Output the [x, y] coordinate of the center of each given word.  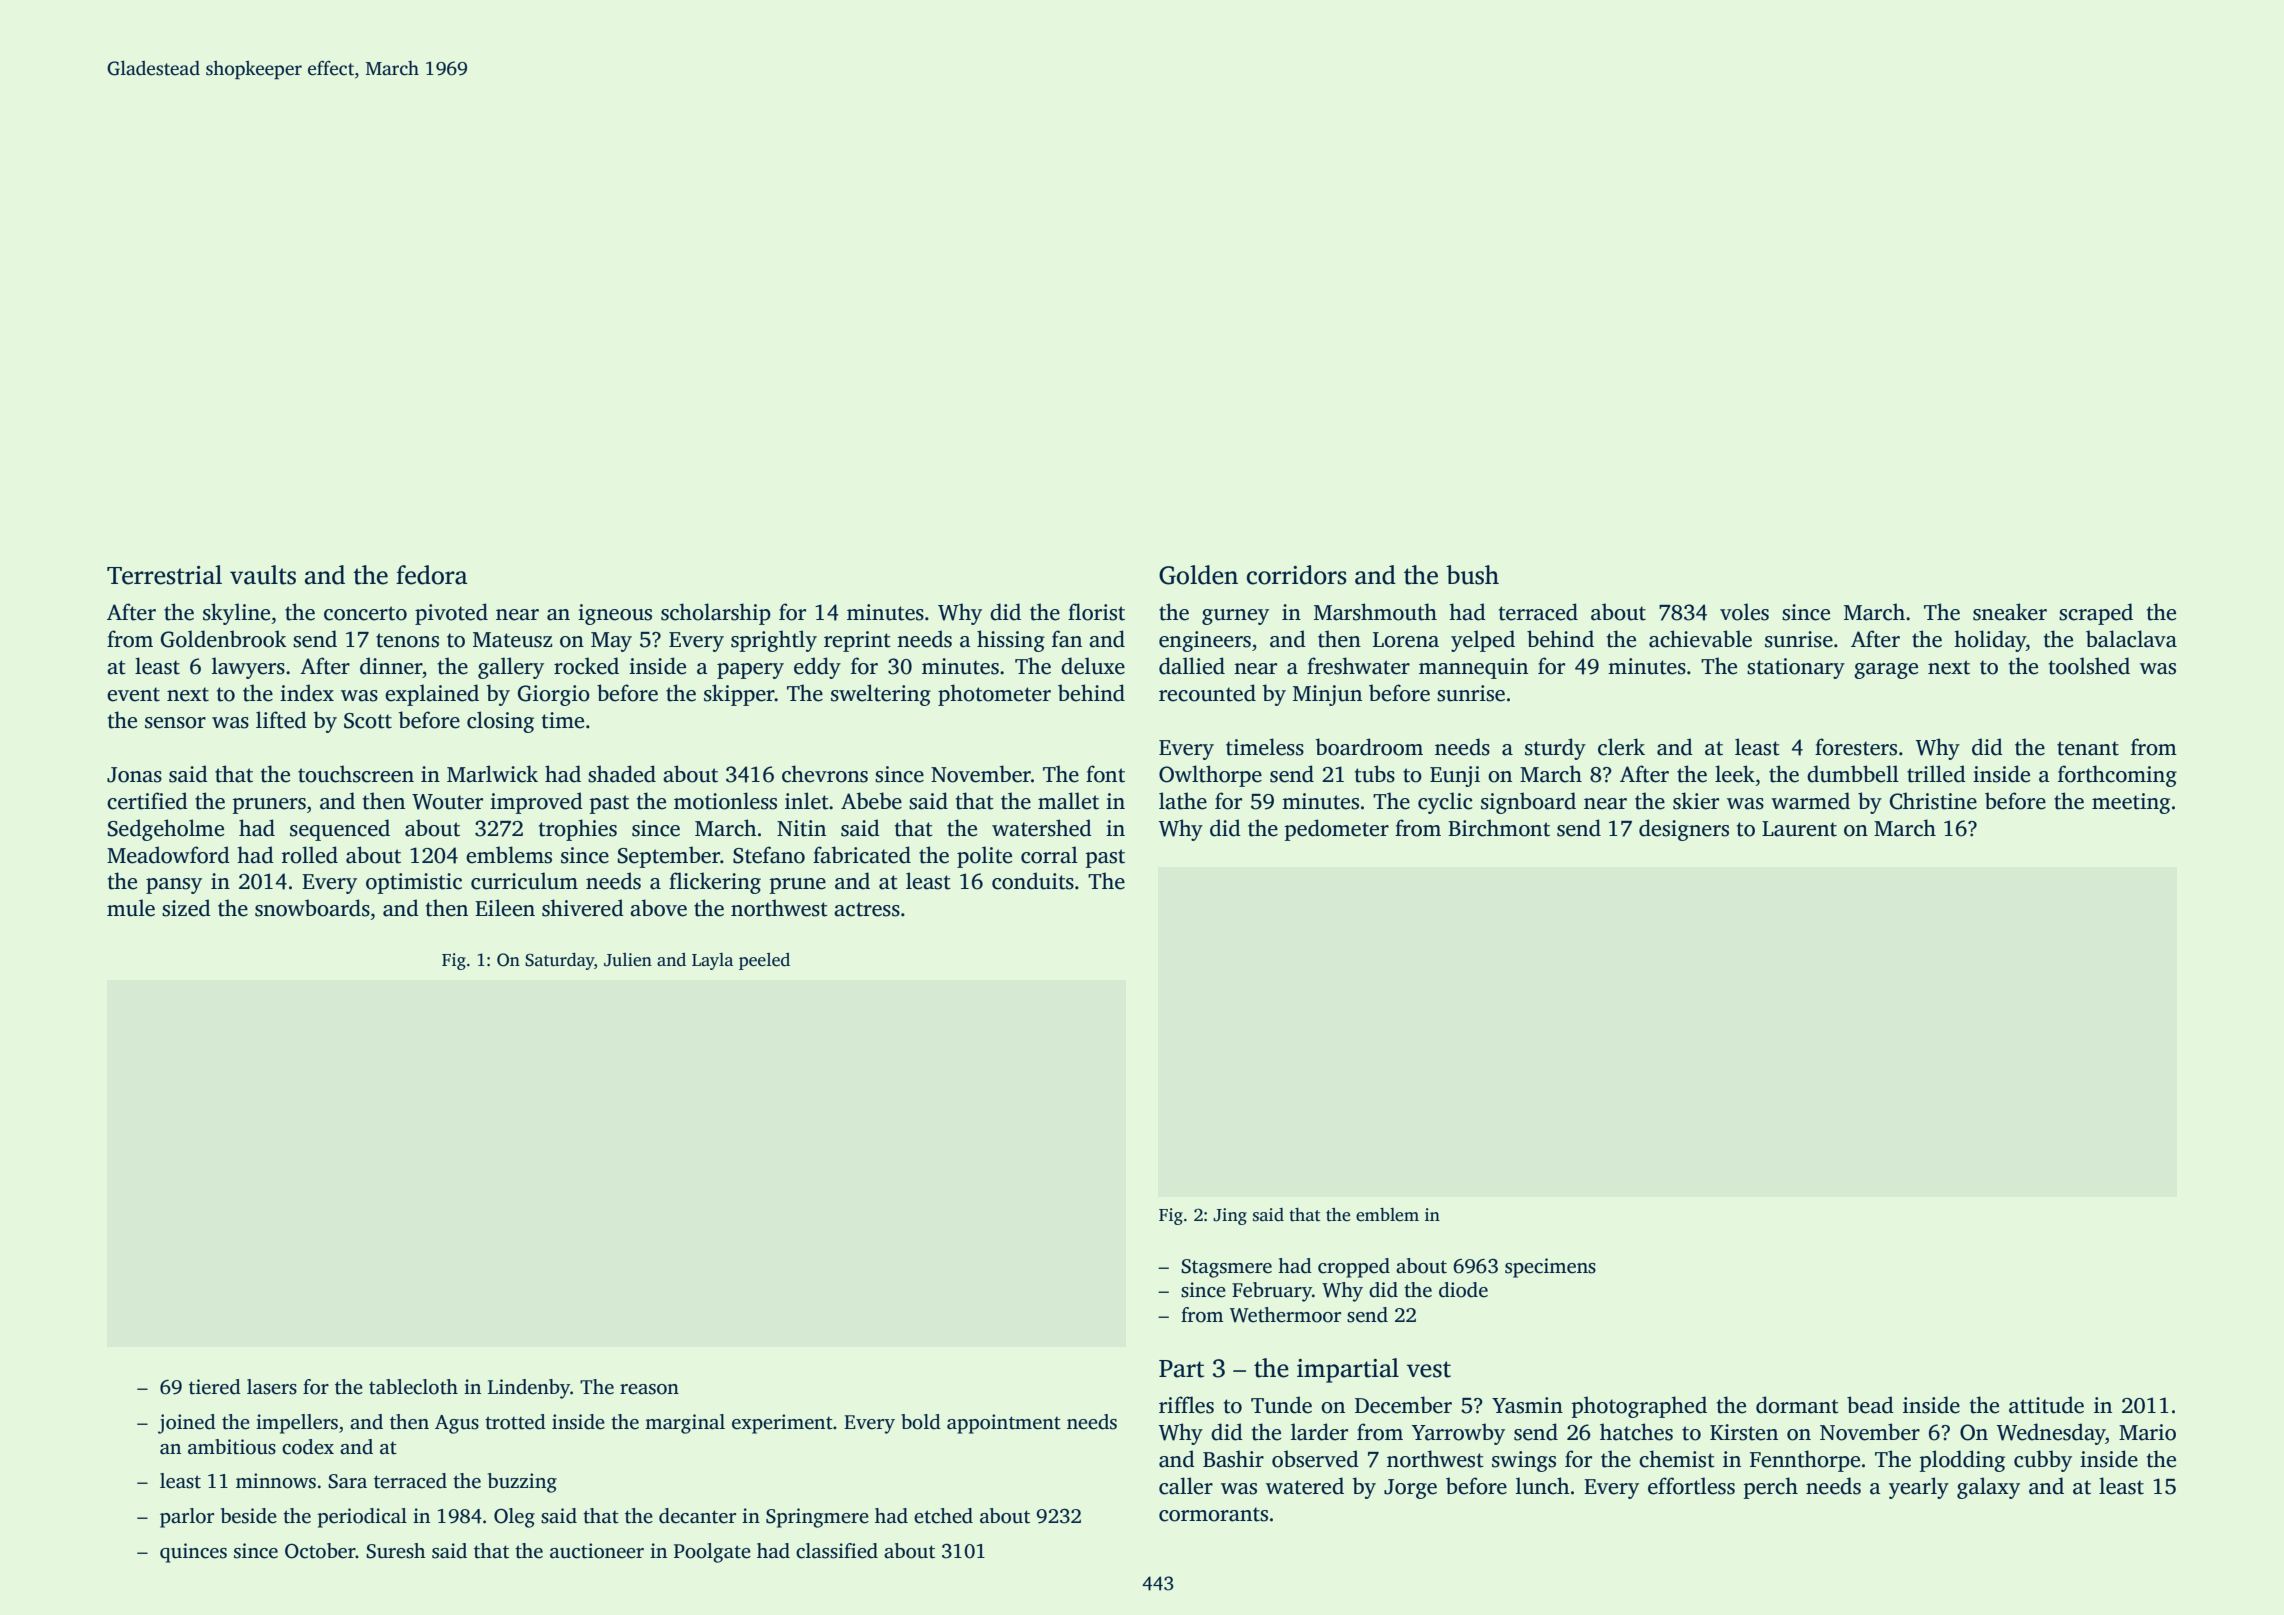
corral [1049, 855]
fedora [432, 575]
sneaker [2010, 612]
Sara [347, 1481]
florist [1096, 612]
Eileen [505, 908]
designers [1684, 830]
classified [837, 1551]
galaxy [1988, 1488]
